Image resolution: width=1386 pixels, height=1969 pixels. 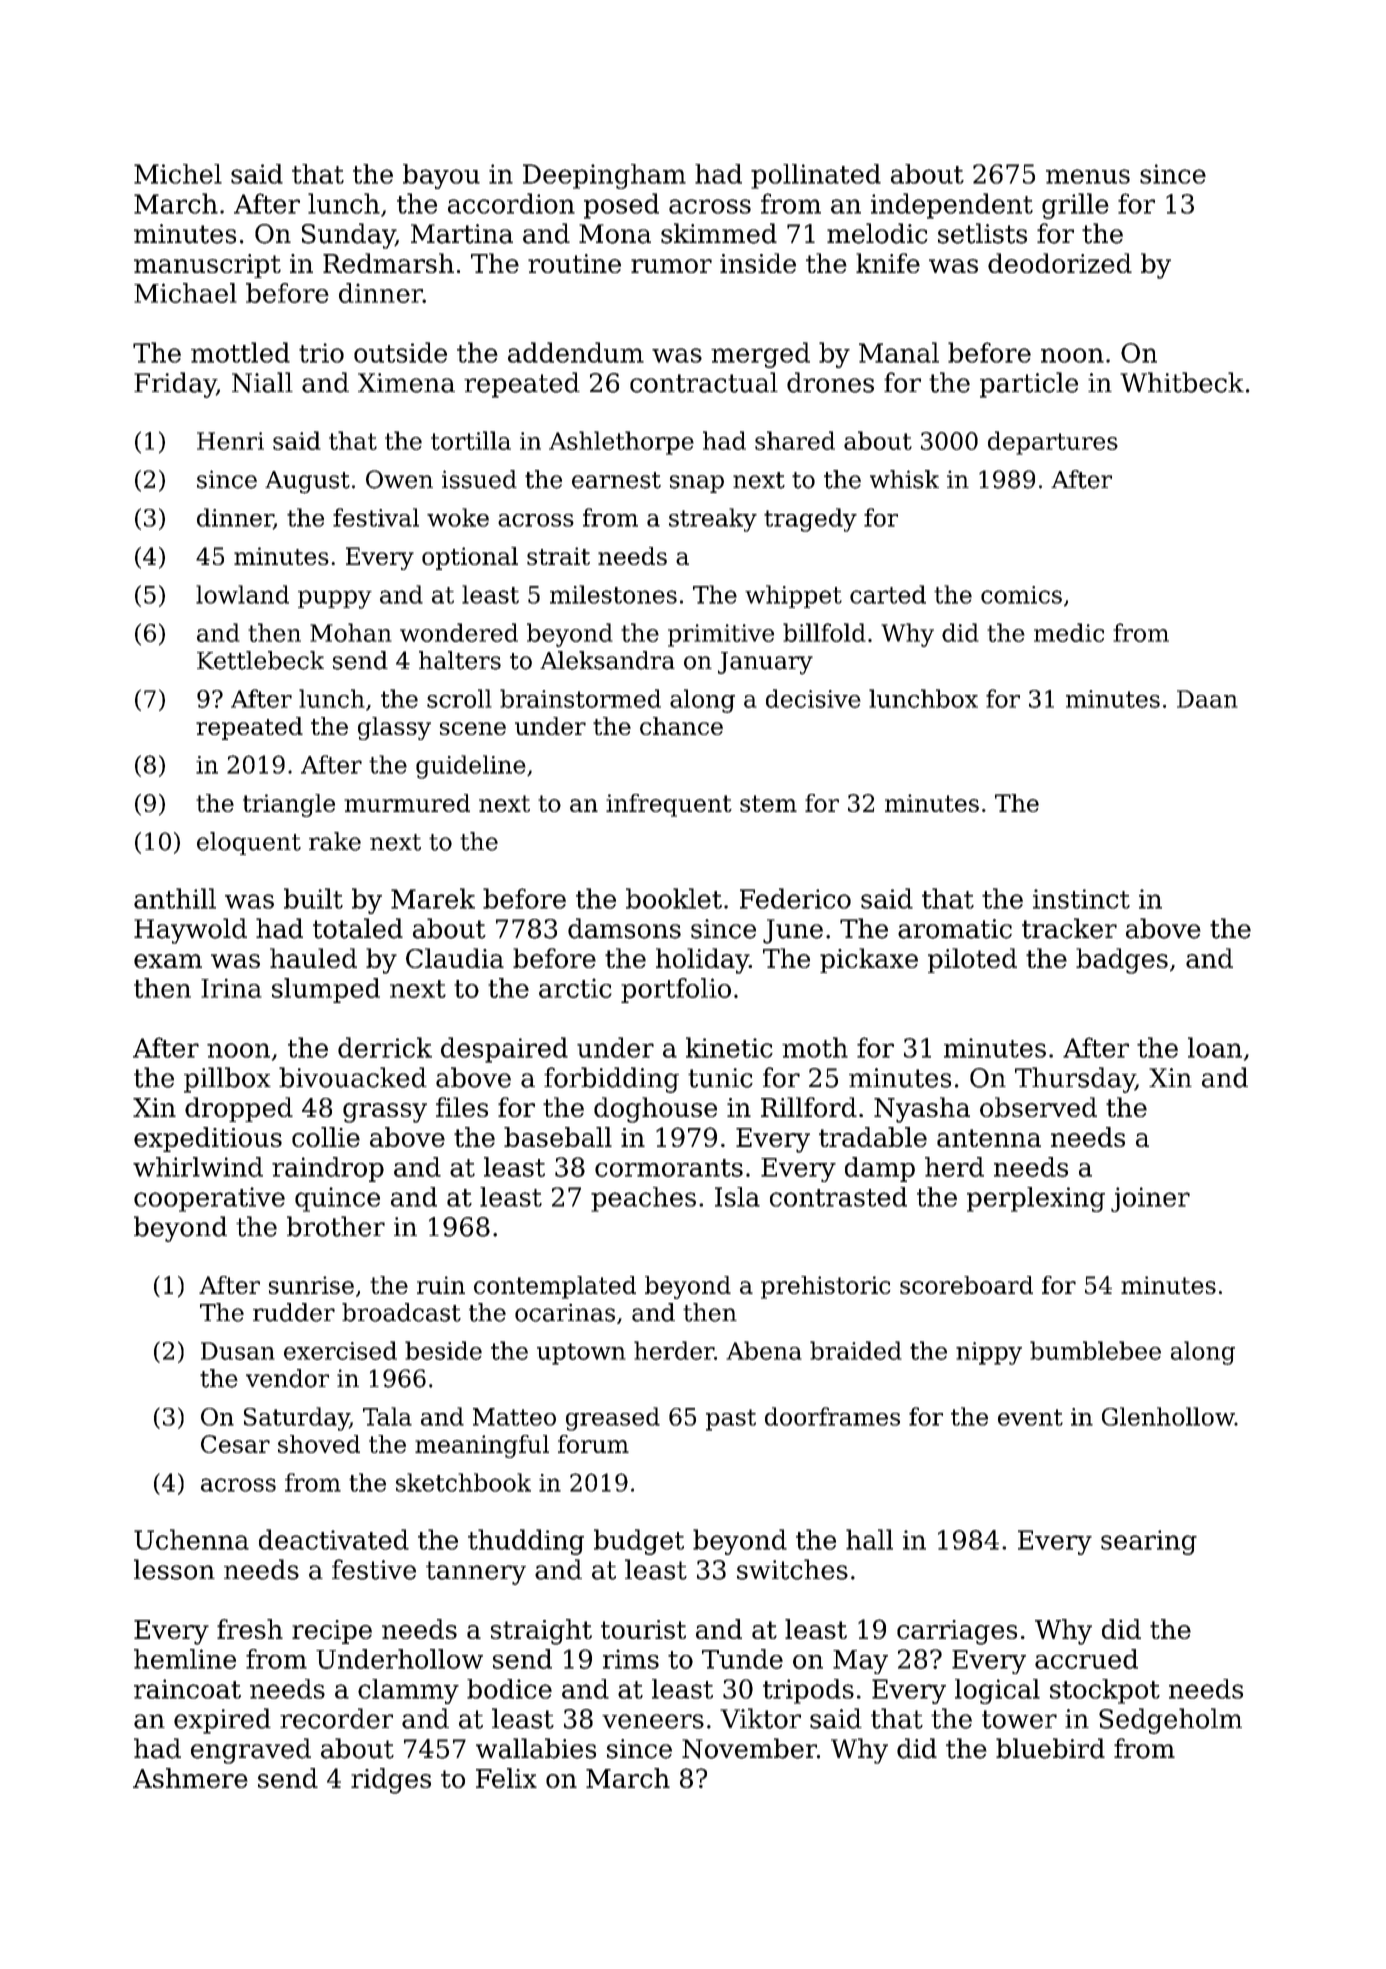 I want to click on Sedgeholm, so click(x=1170, y=1721).
